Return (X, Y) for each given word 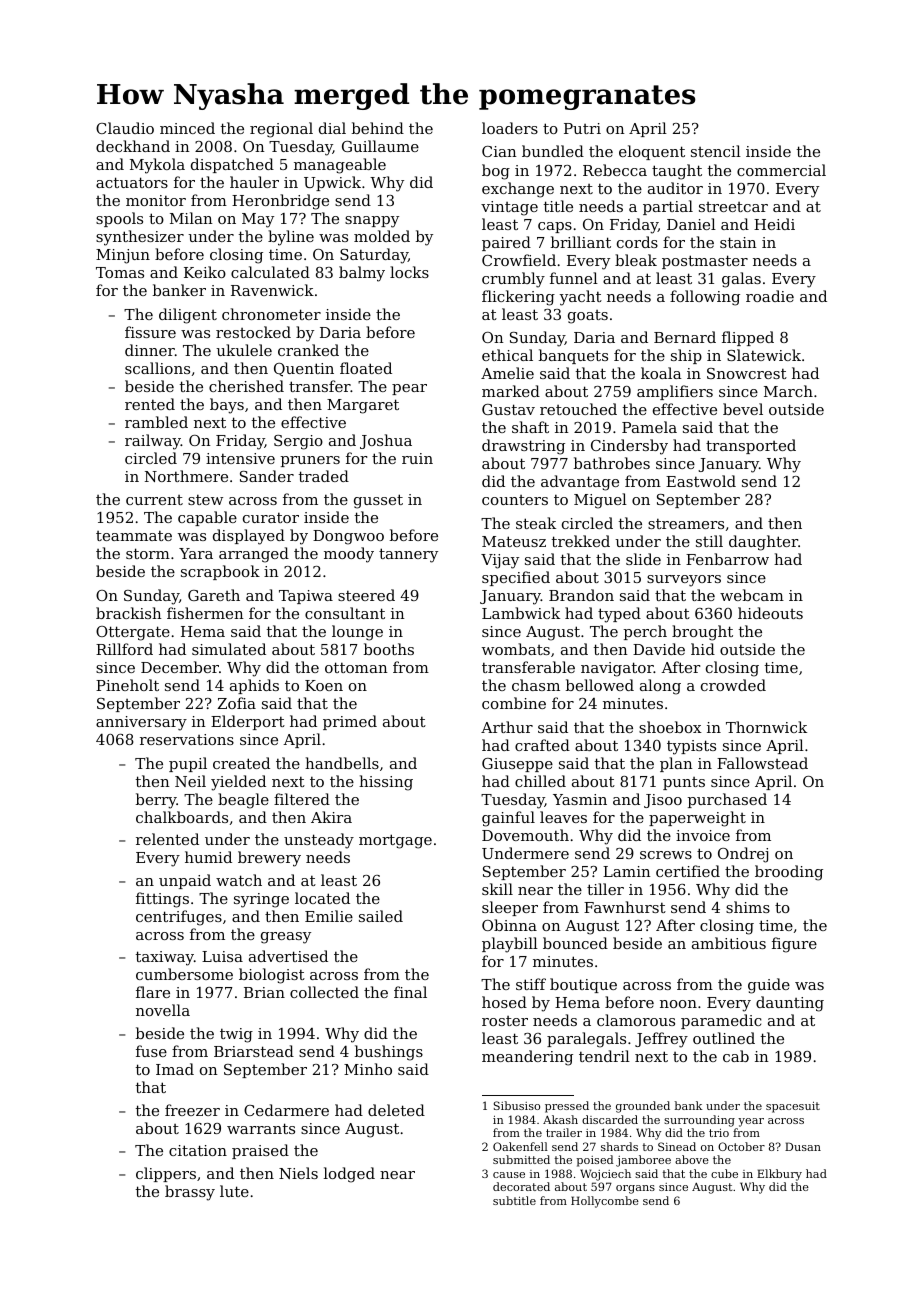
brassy (190, 1193)
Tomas (120, 272)
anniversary (141, 723)
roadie (770, 296)
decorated (521, 1186)
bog (496, 172)
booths (389, 649)
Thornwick (766, 727)
